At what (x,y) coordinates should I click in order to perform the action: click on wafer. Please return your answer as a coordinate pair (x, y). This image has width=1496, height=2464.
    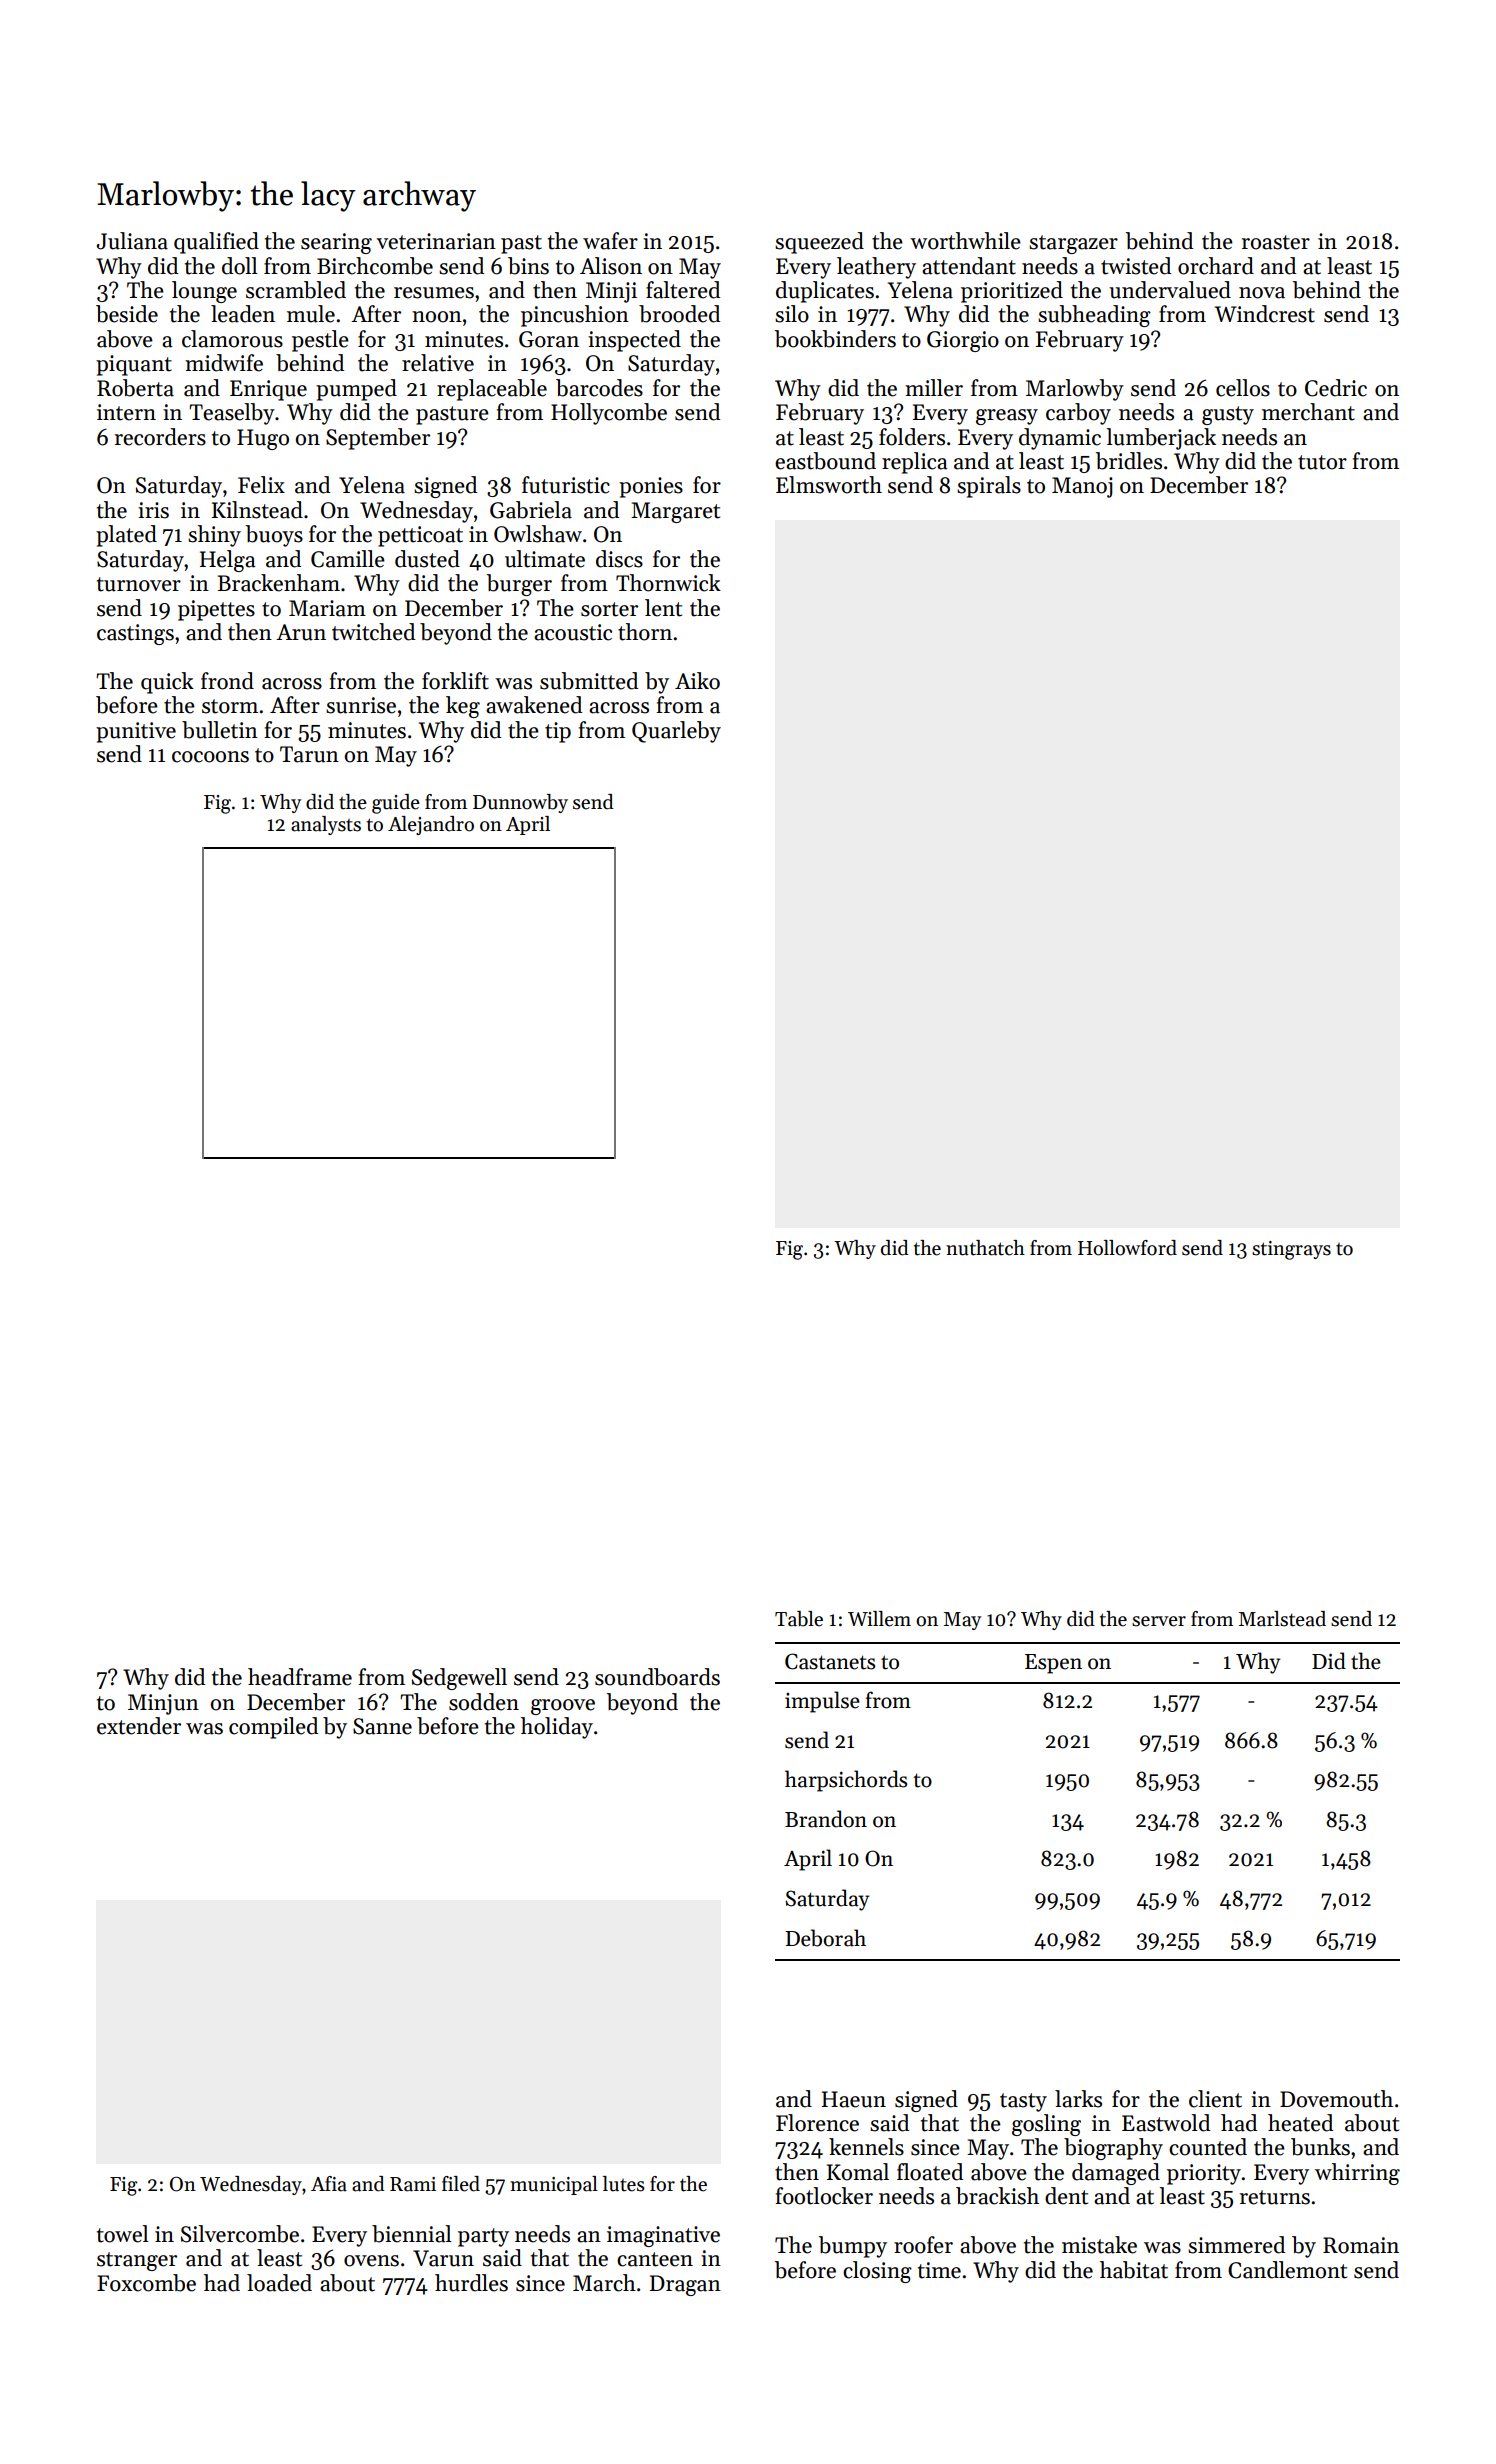
    Looking at the image, I should click on (610, 241).
